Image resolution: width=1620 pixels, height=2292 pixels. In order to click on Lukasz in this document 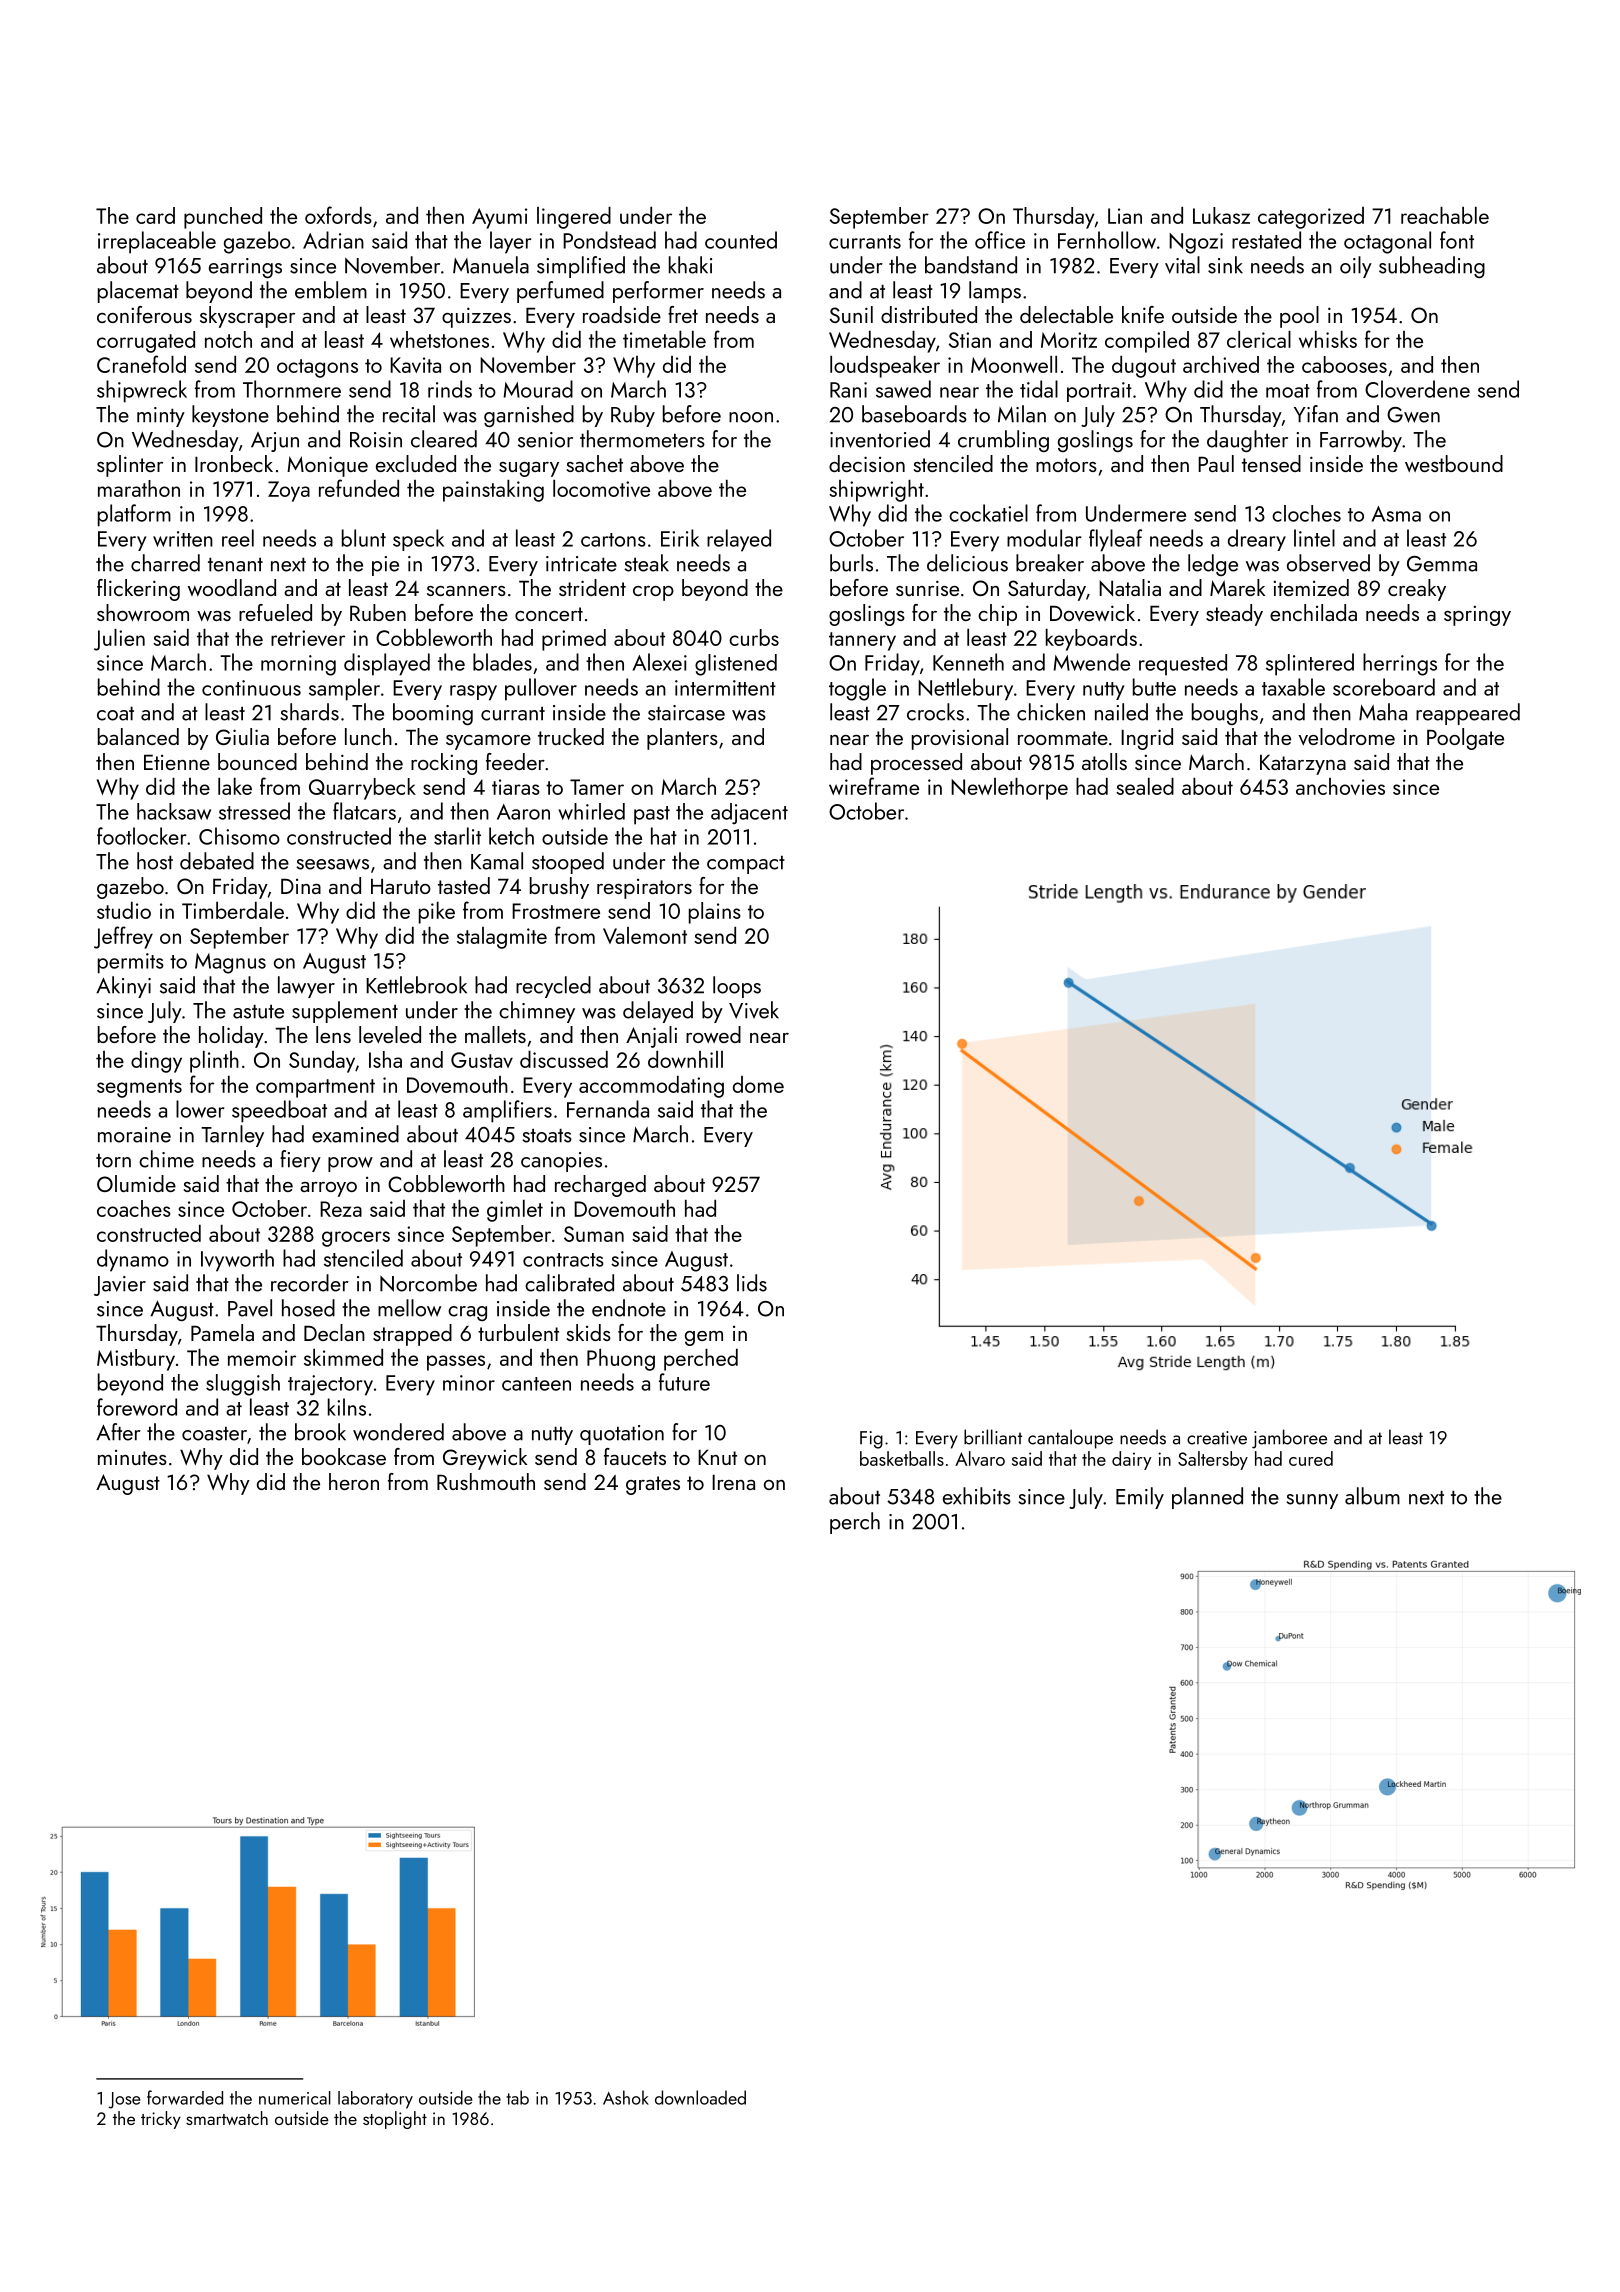, I will do `click(1221, 215)`.
